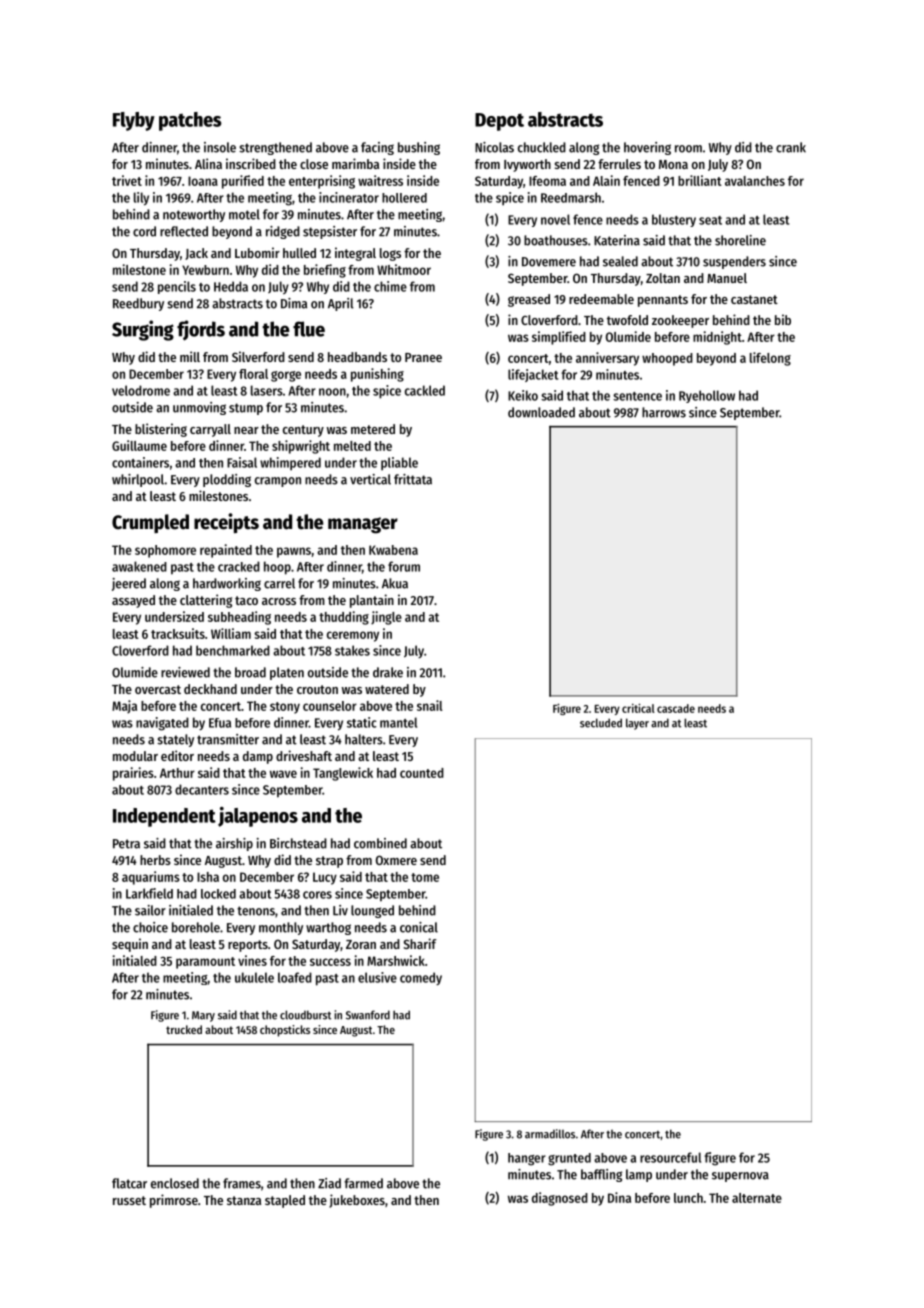  I want to click on alternate, so click(757, 1198).
